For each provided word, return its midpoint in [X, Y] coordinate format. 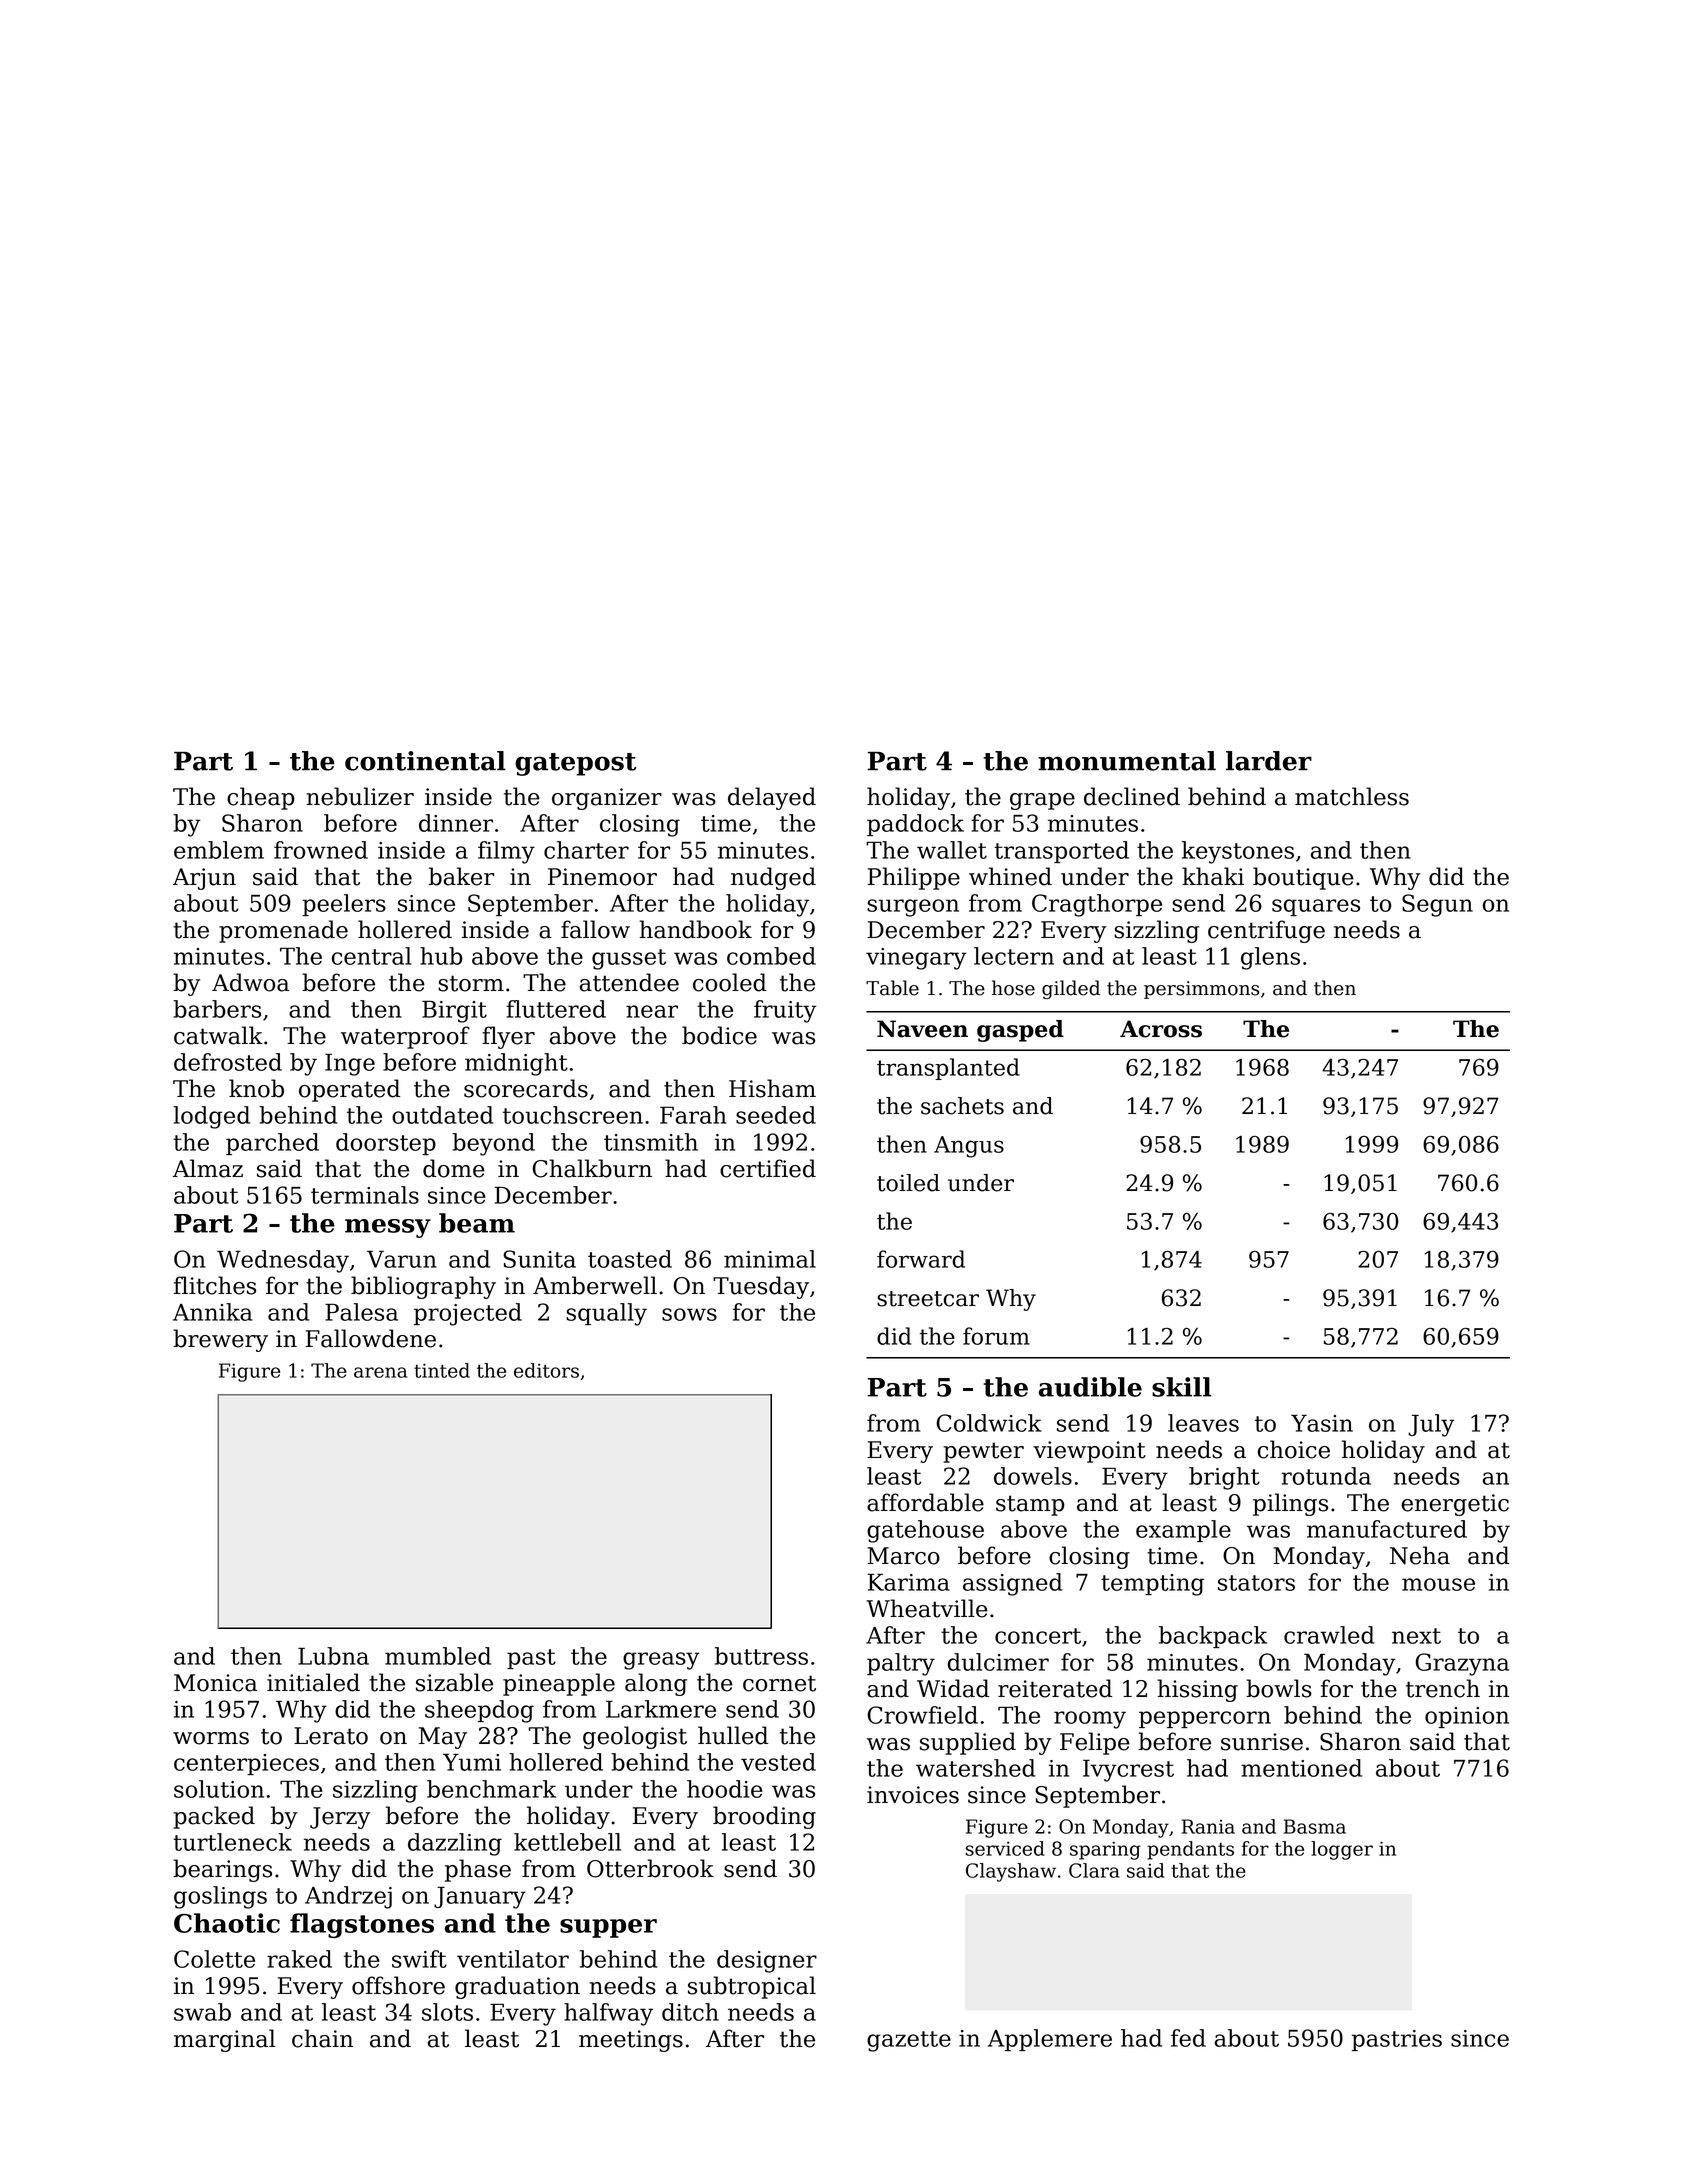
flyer [508, 1037]
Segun [1437, 905]
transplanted [948, 1069]
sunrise [1262, 1742]
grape [1042, 801]
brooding [764, 1817]
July [1431, 1425]
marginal [225, 2040]
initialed [313, 1682]
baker [461, 876]
